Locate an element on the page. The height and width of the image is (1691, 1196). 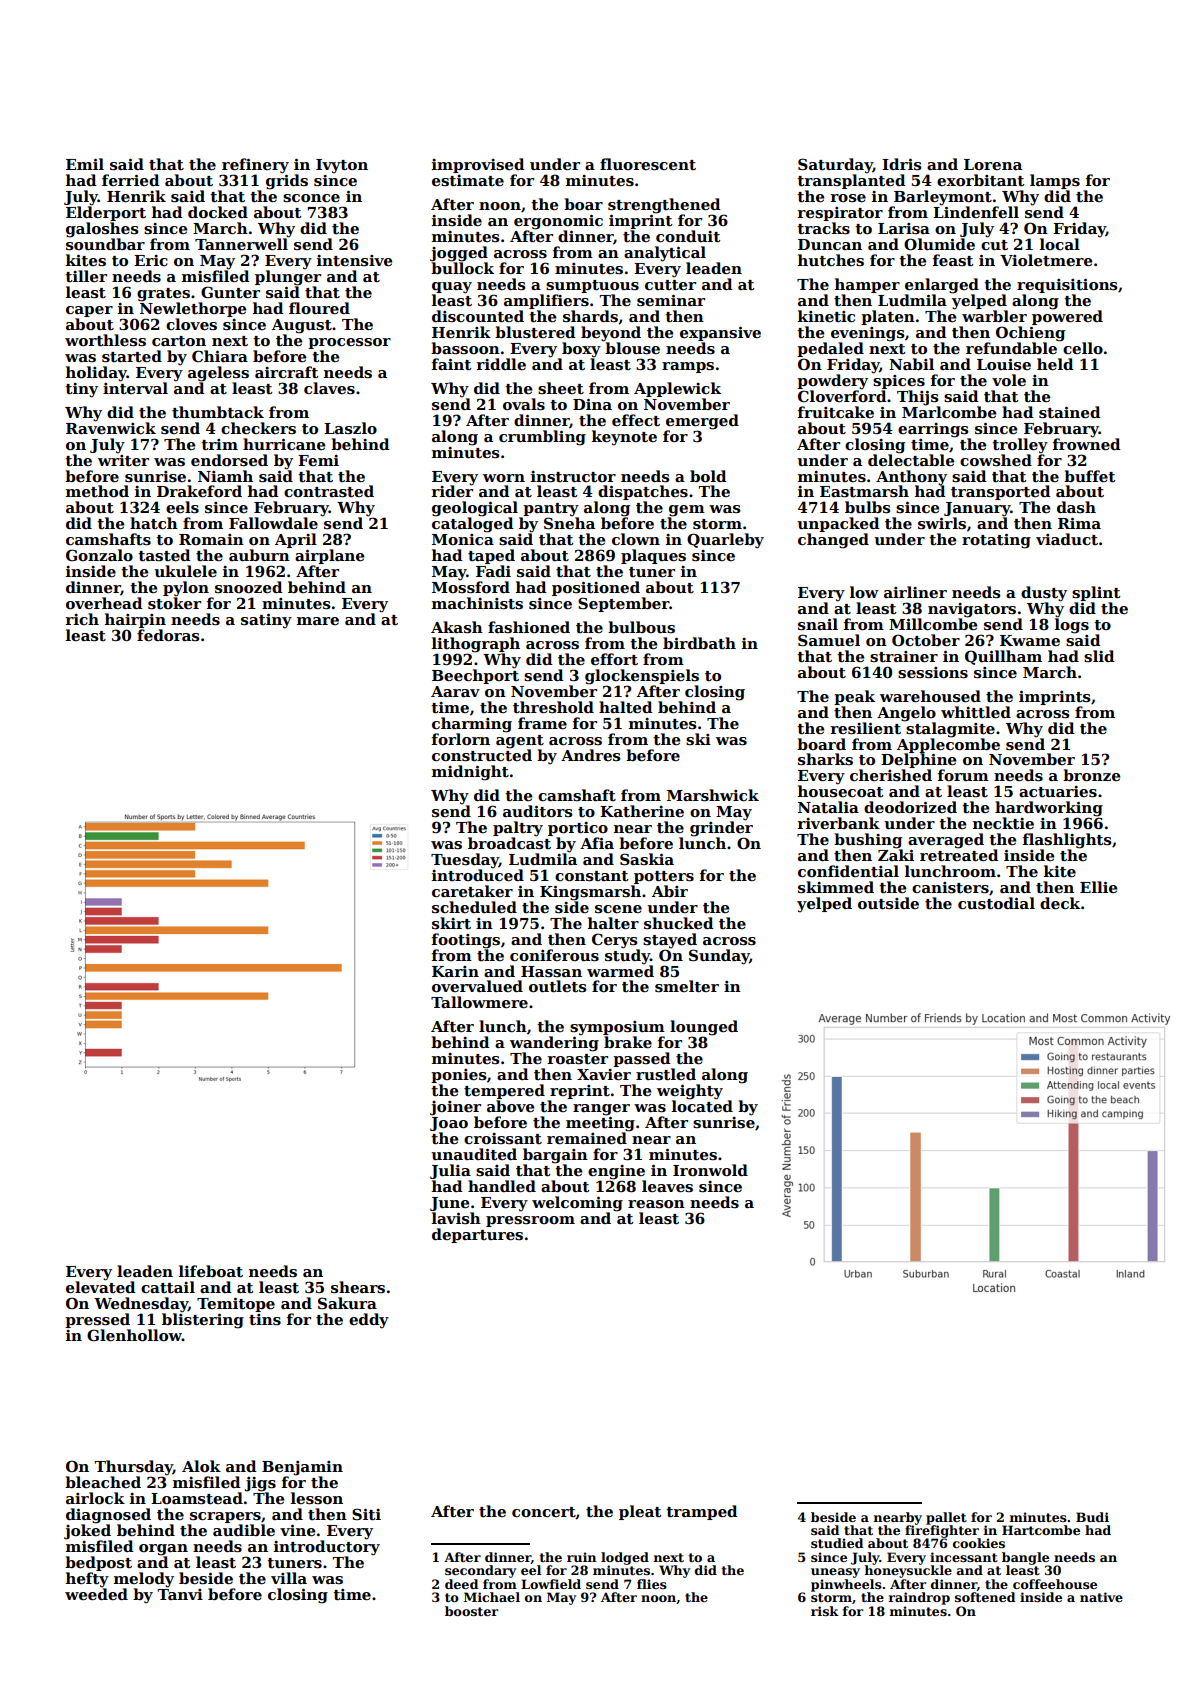
introductory is located at coordinates (327, 1548).
